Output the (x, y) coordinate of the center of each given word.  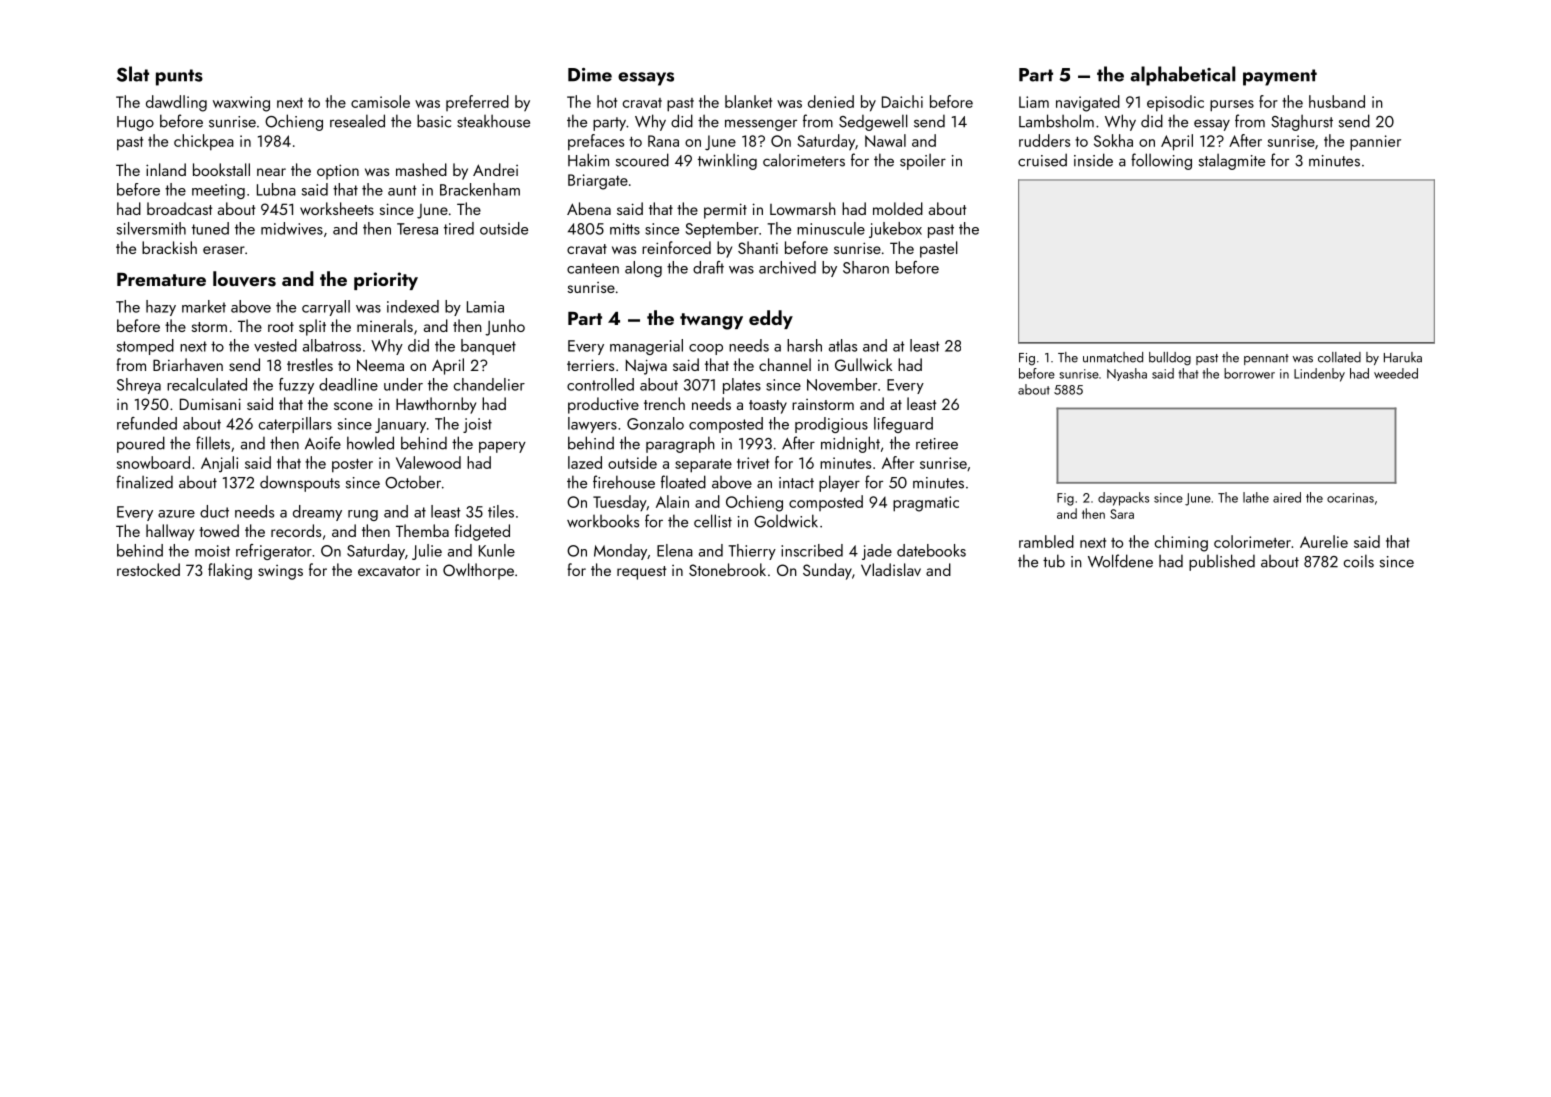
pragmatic (926, 504)
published (1222, 562)
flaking (230, 571)
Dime (590, 75)
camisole (380, 101)
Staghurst (1302, 123)
